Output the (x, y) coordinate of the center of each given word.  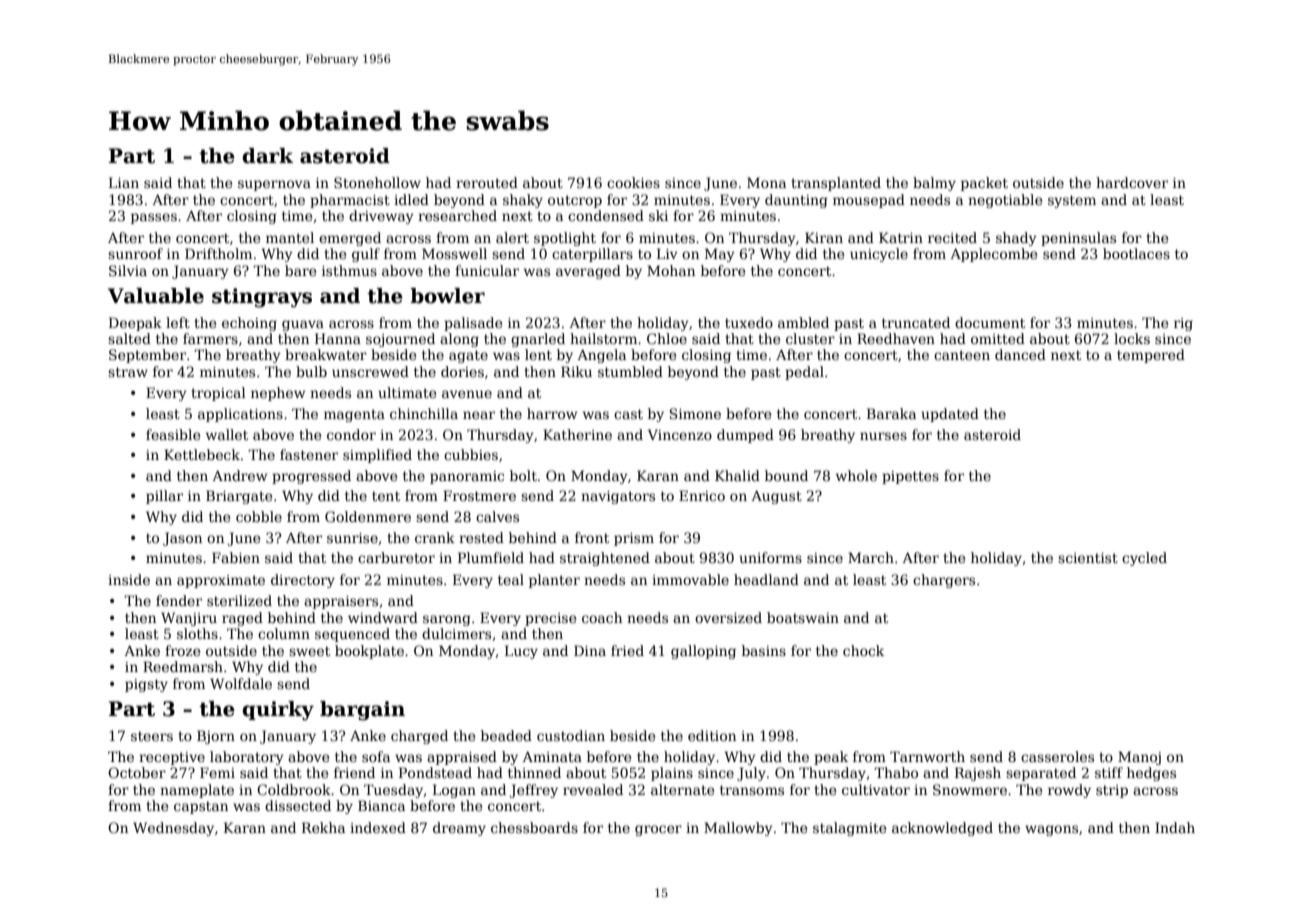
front (592, 537)
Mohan (671, 270)
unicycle (879, 255)
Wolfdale (241, 683)
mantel (290, 237)
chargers (944, 581)
